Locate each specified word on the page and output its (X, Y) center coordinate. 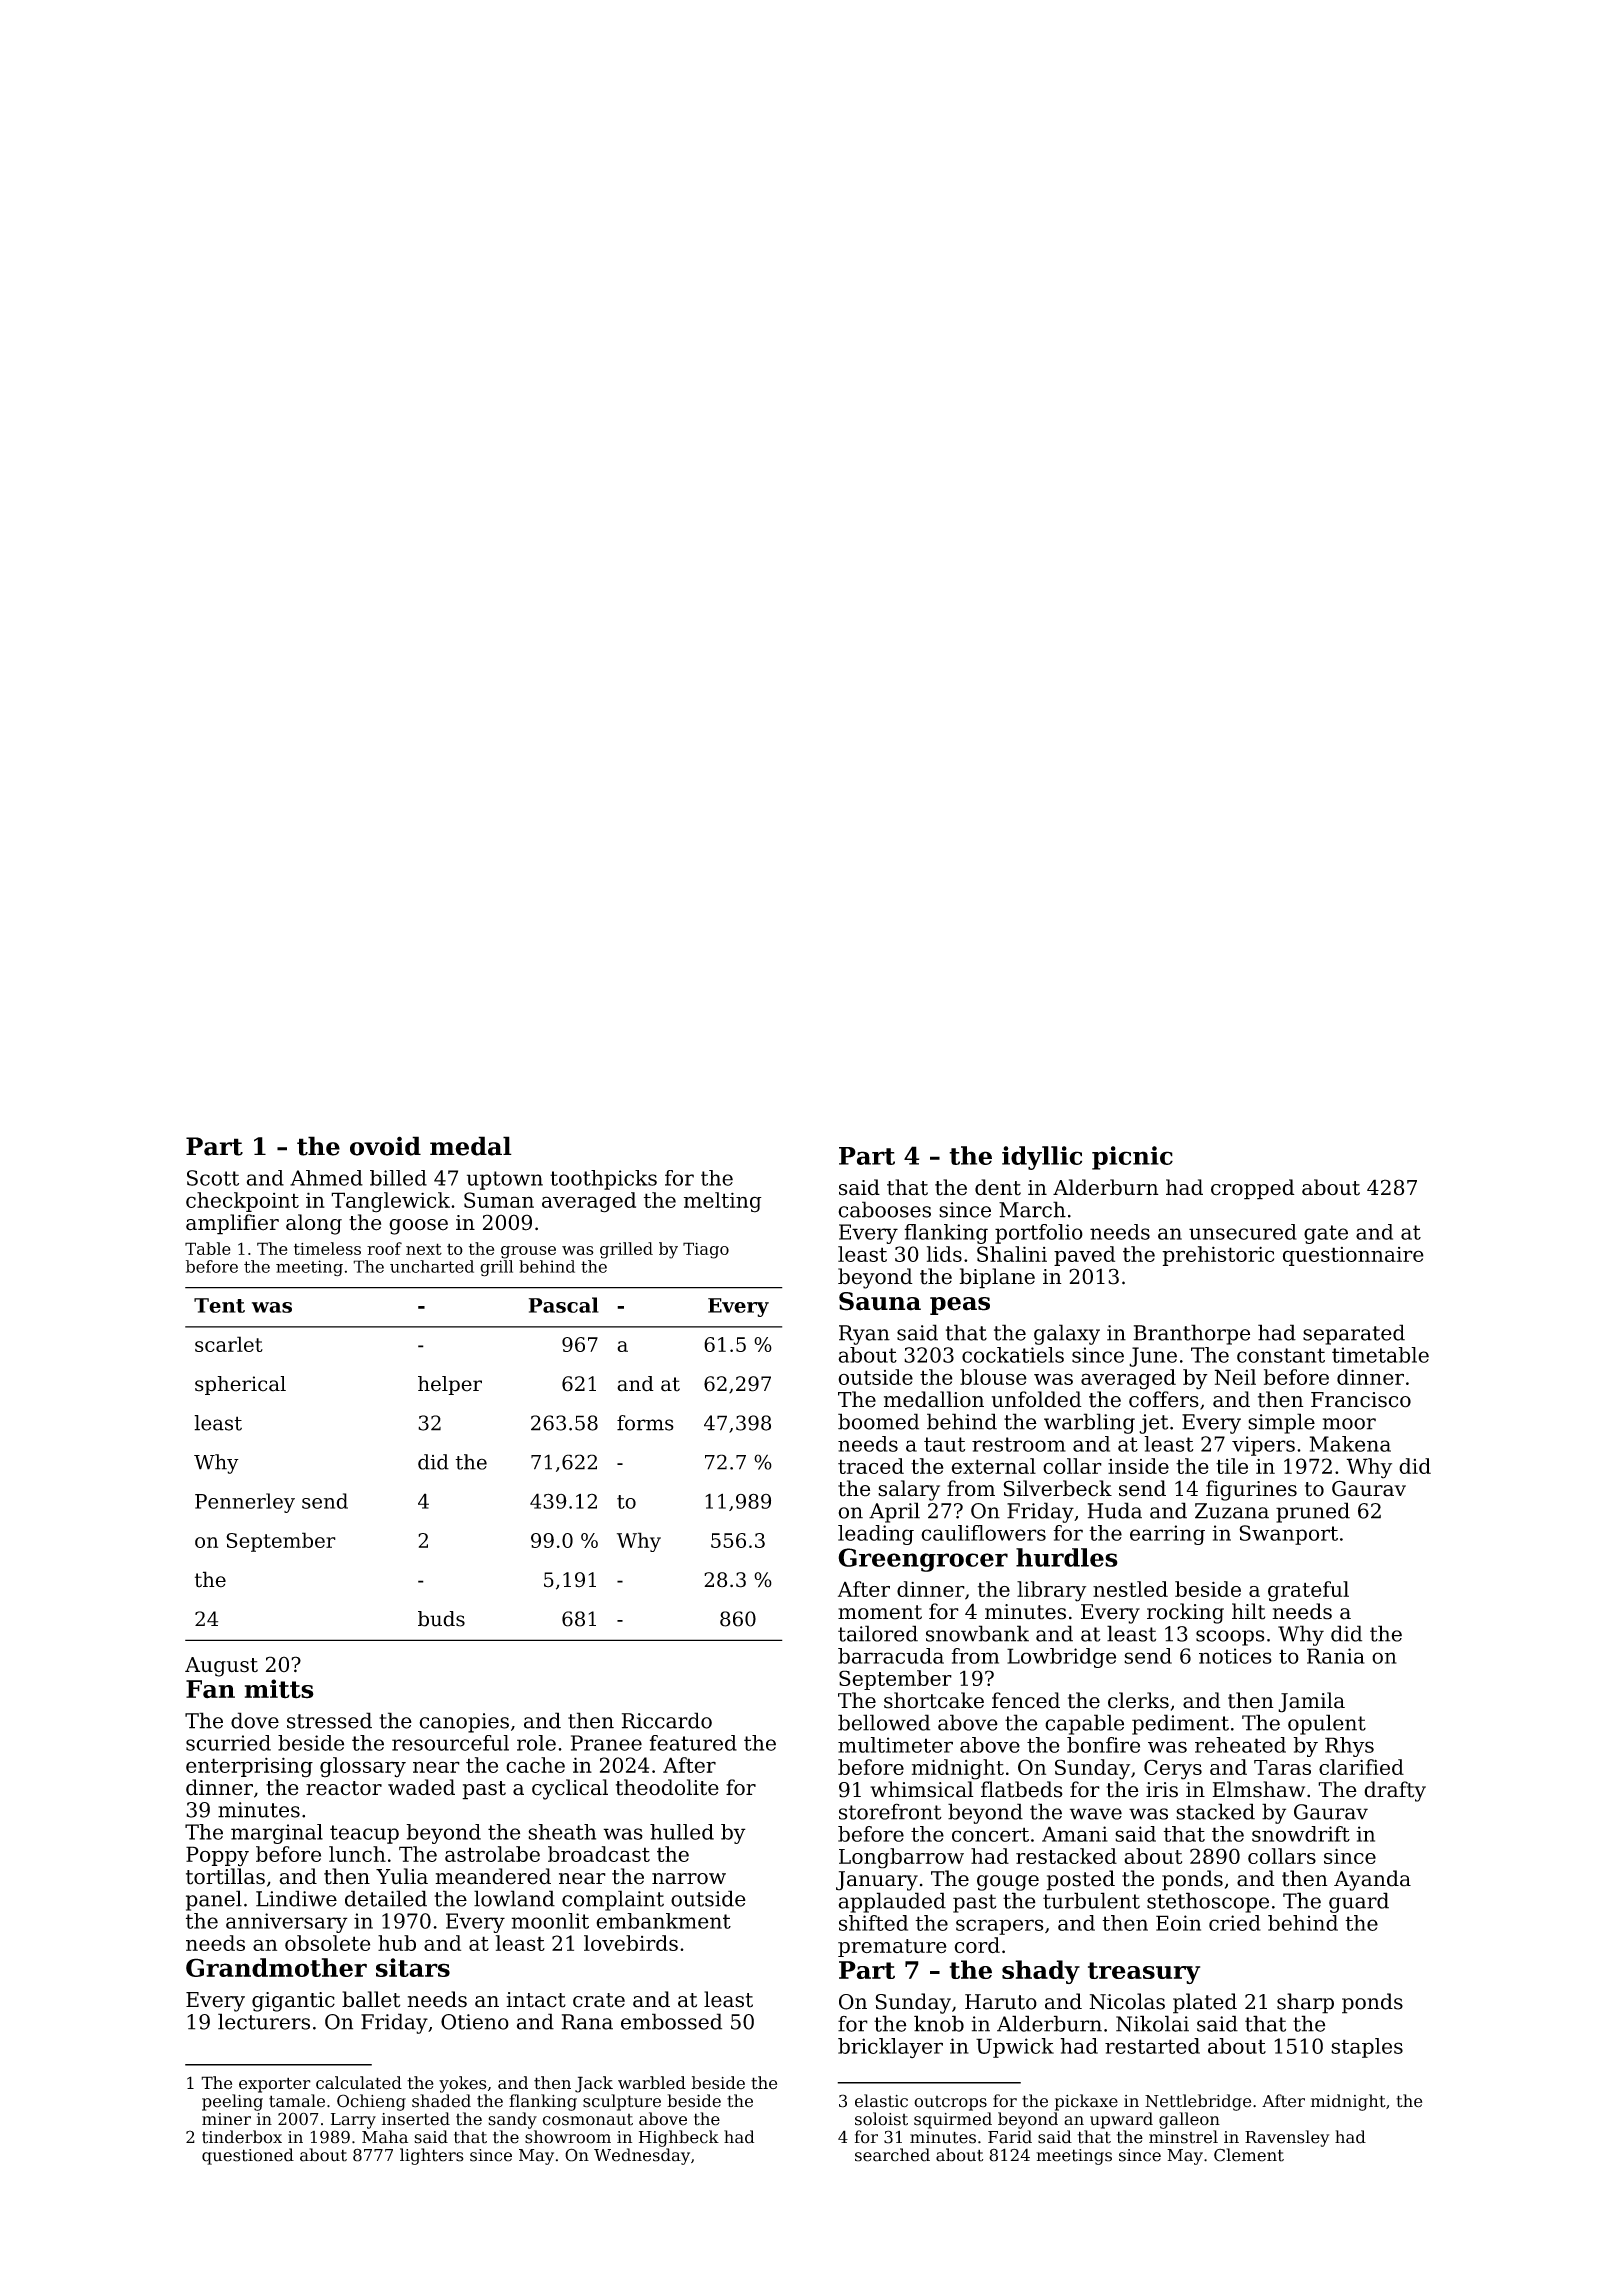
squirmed (953, 2120)
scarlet (229, 1344)
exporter (275, 2085)
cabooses (884, 1209)
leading (876, 1535)
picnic (1132, 1158)
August (221, 1667)
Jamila (1311, 1702)
